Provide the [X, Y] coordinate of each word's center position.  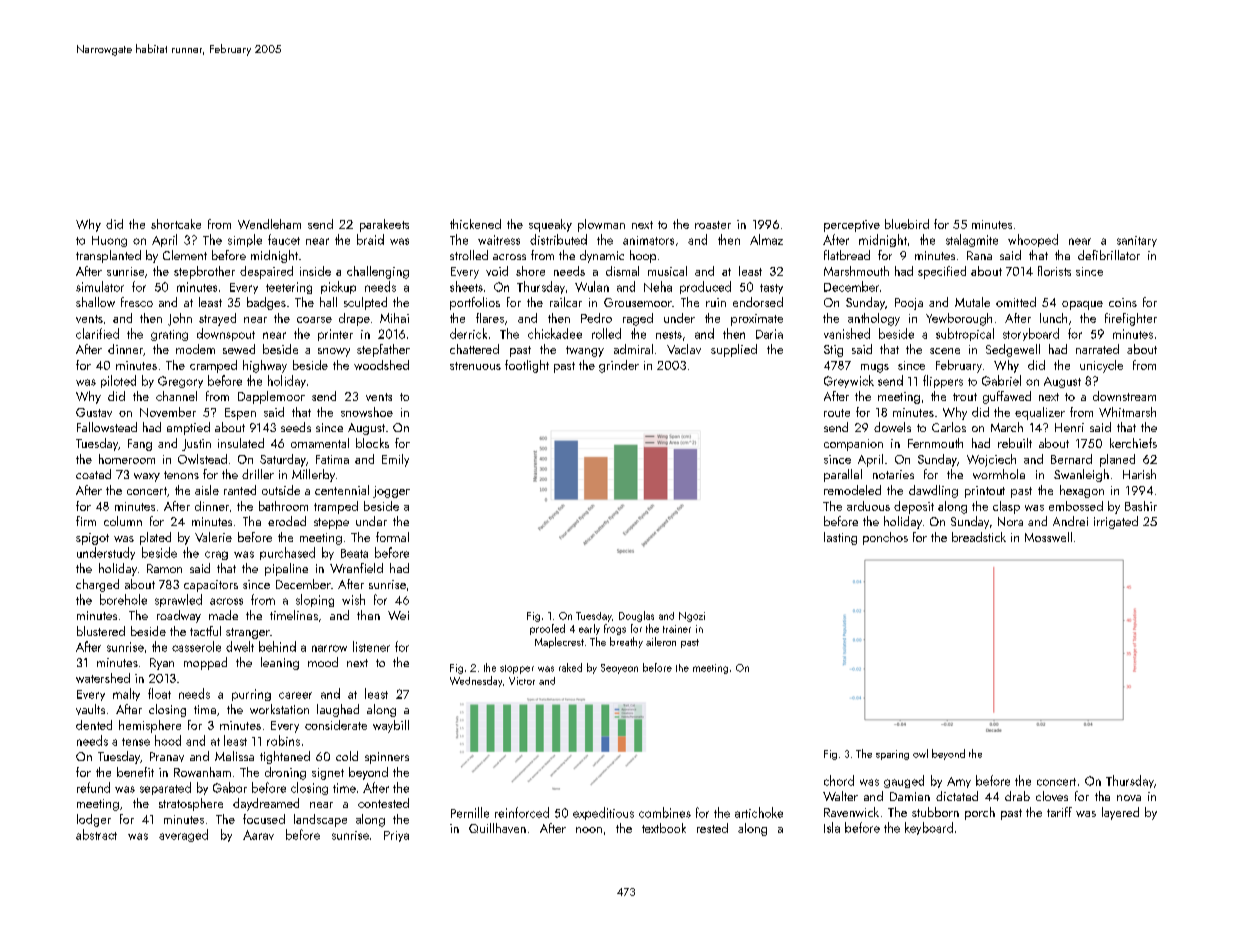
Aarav [258, 835]
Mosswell [1048, 537]
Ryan [162, 664]
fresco [137, 302]
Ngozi [692, 617]
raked [570, 667]
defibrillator [1109, 255]
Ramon [164, 568]
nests [669, 335]
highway [265, 366]
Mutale [972, 302]
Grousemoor [638, 302]
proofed [547, 629]
